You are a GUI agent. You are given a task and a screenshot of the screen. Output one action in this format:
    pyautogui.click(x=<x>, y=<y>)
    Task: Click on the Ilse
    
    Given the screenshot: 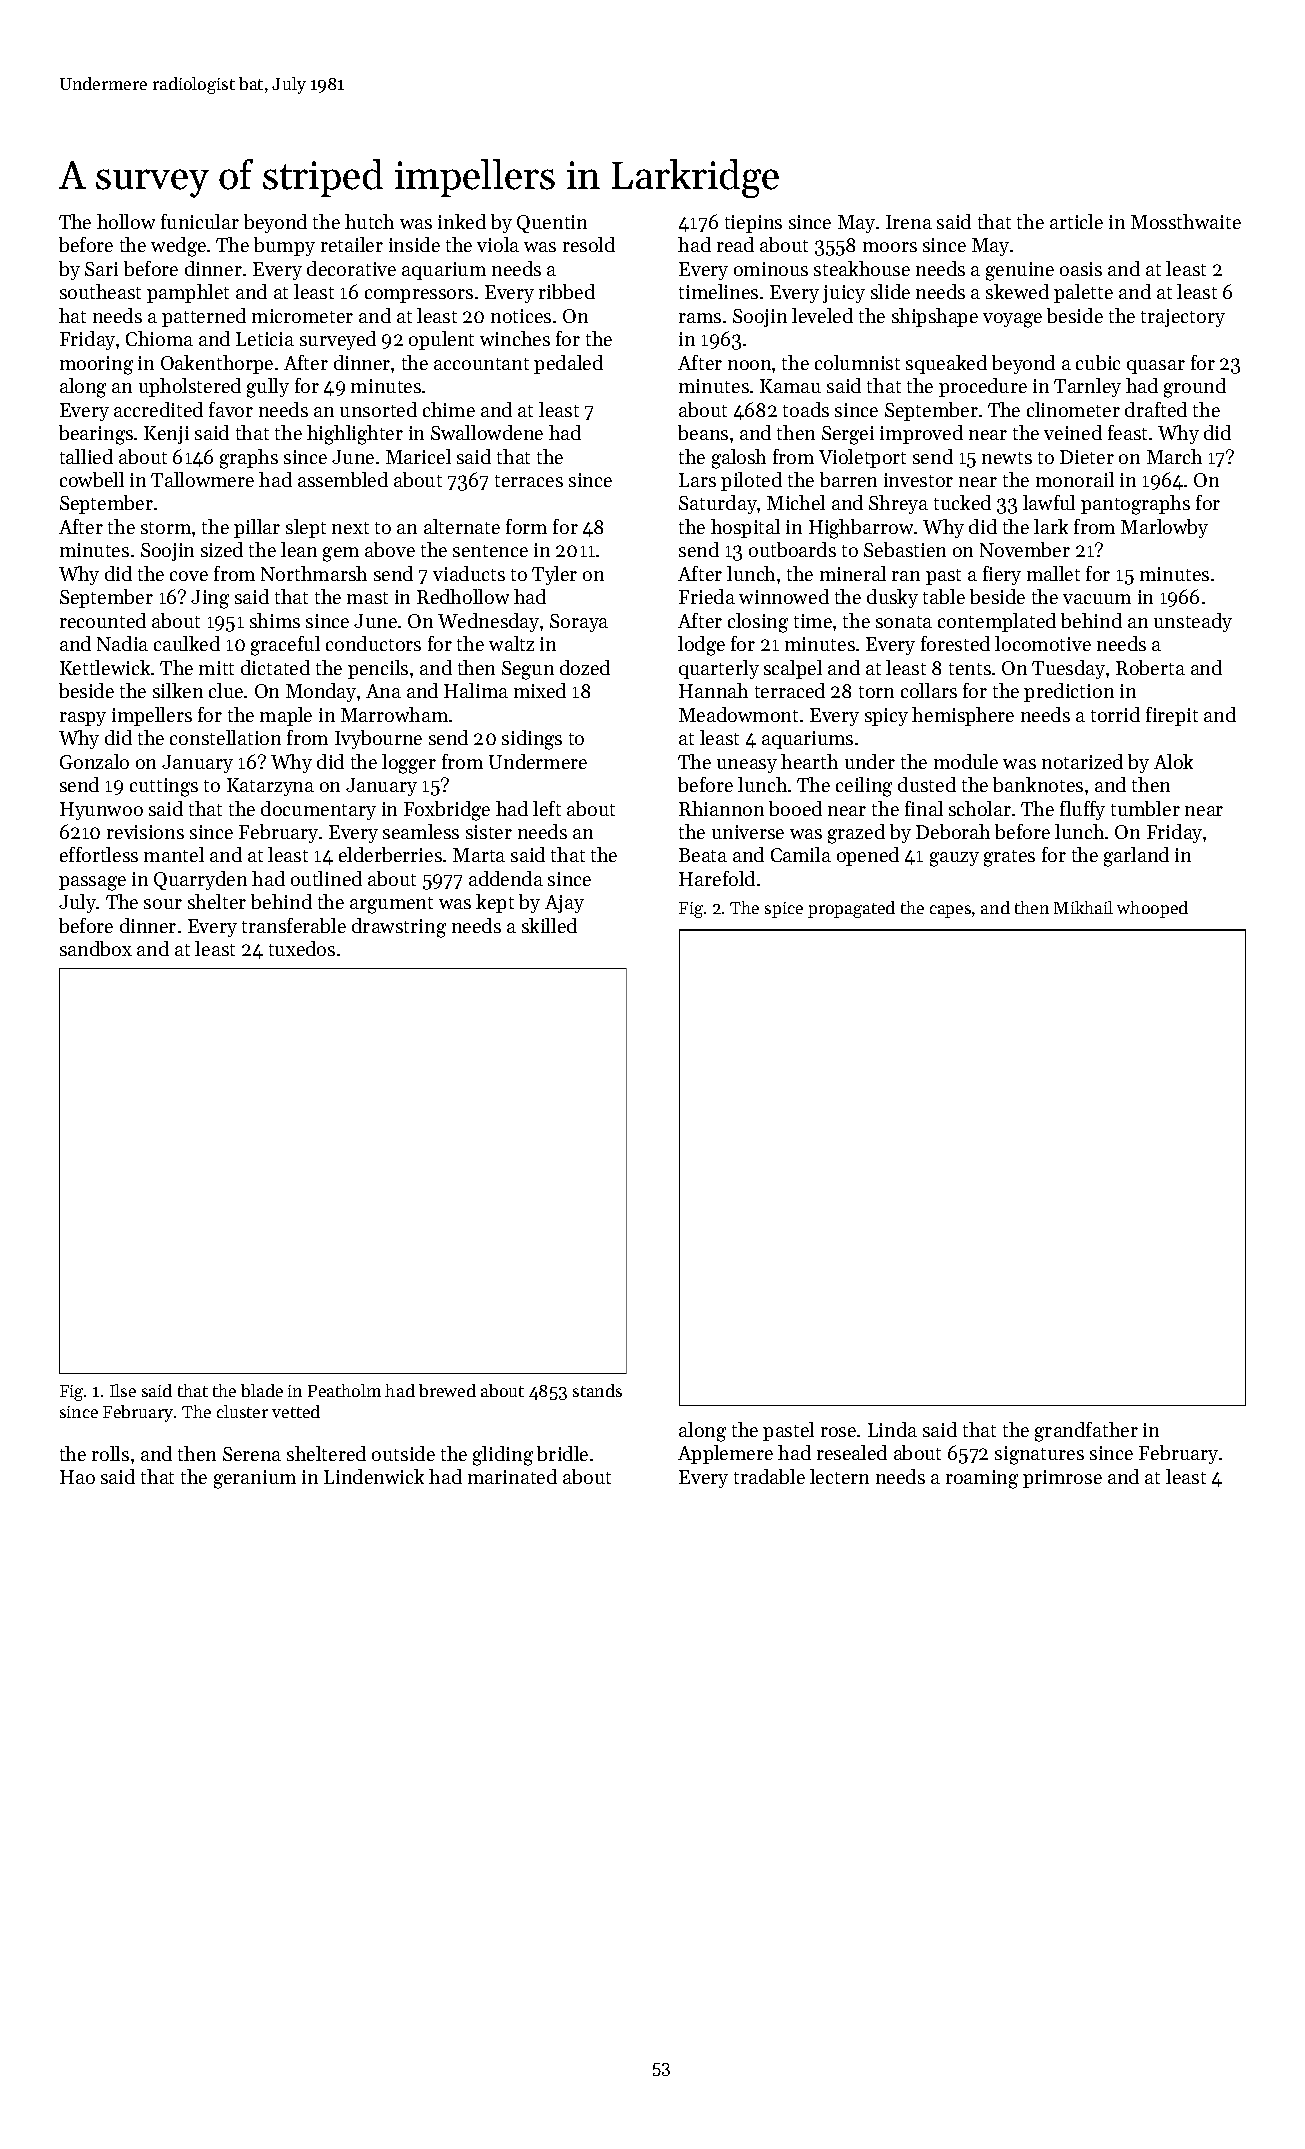 What is the action you would take?
    pyautogui.click(x=123, y=1390)
